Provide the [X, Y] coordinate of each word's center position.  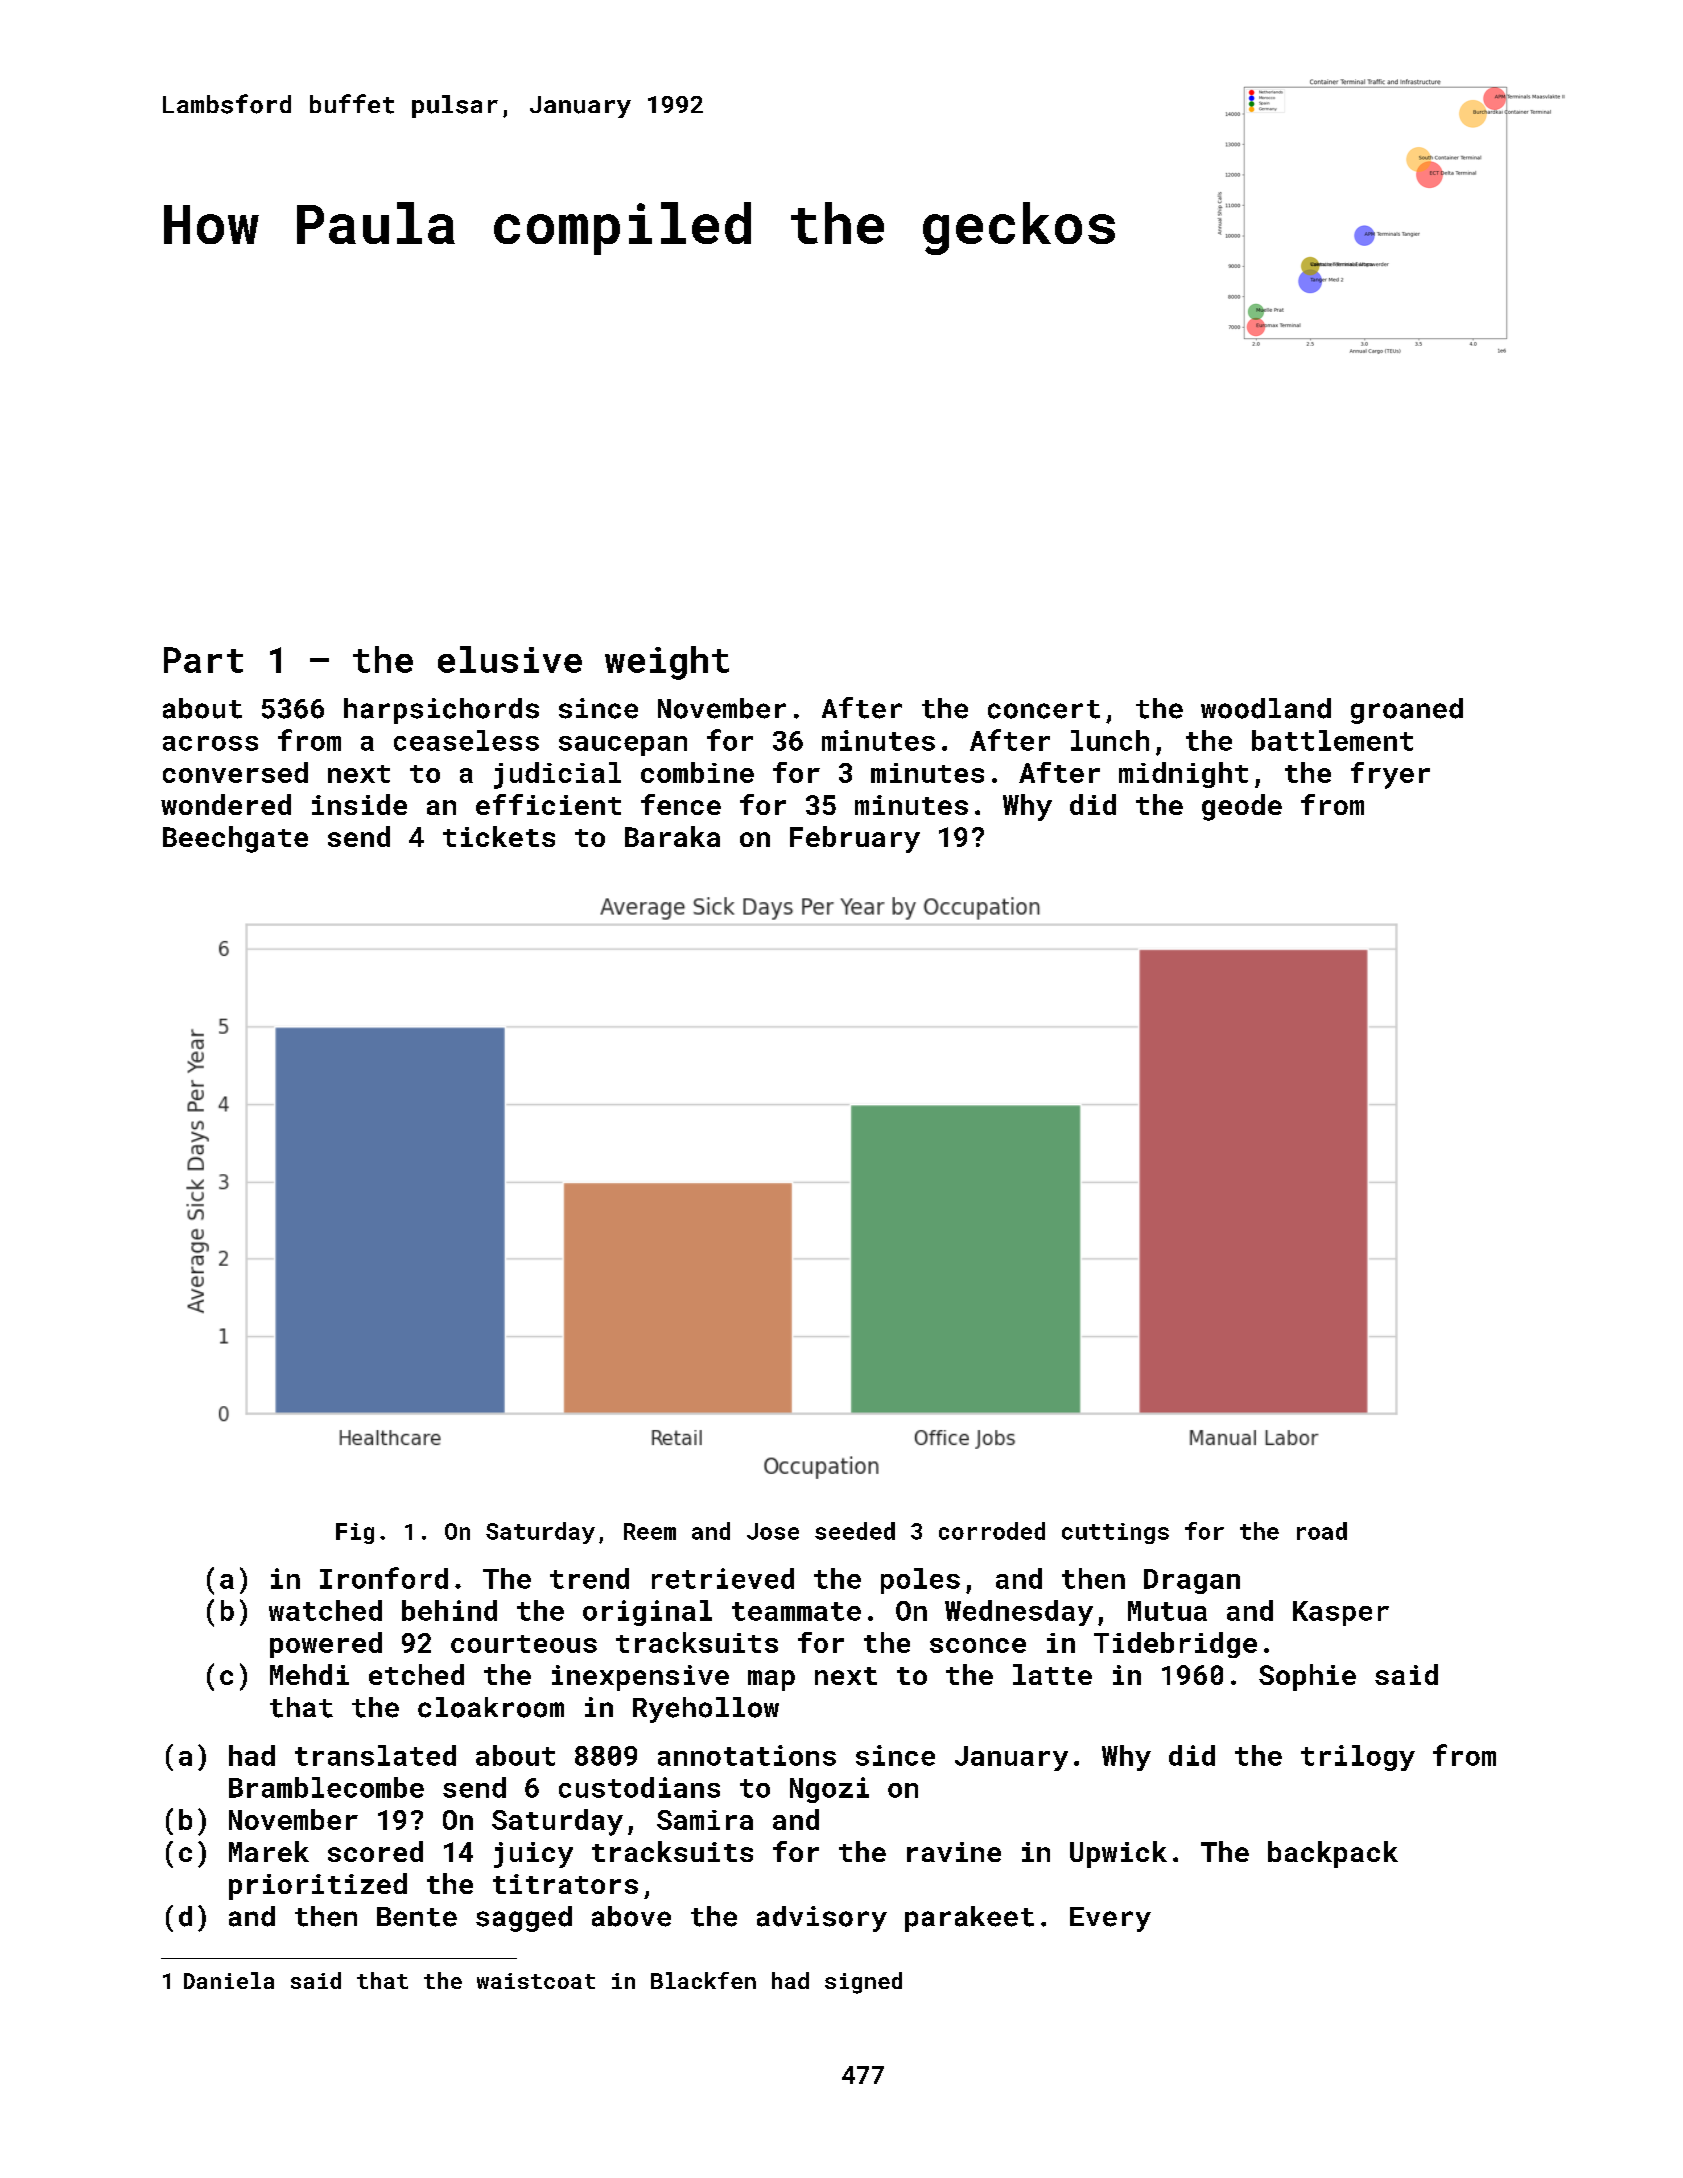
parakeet [969, 1919]
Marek [269, 1851]
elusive [510, 659]
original [647, 1613]
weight [667, 663]
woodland [1266, 708]
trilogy [1358, 1758]
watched [325, 1610]
